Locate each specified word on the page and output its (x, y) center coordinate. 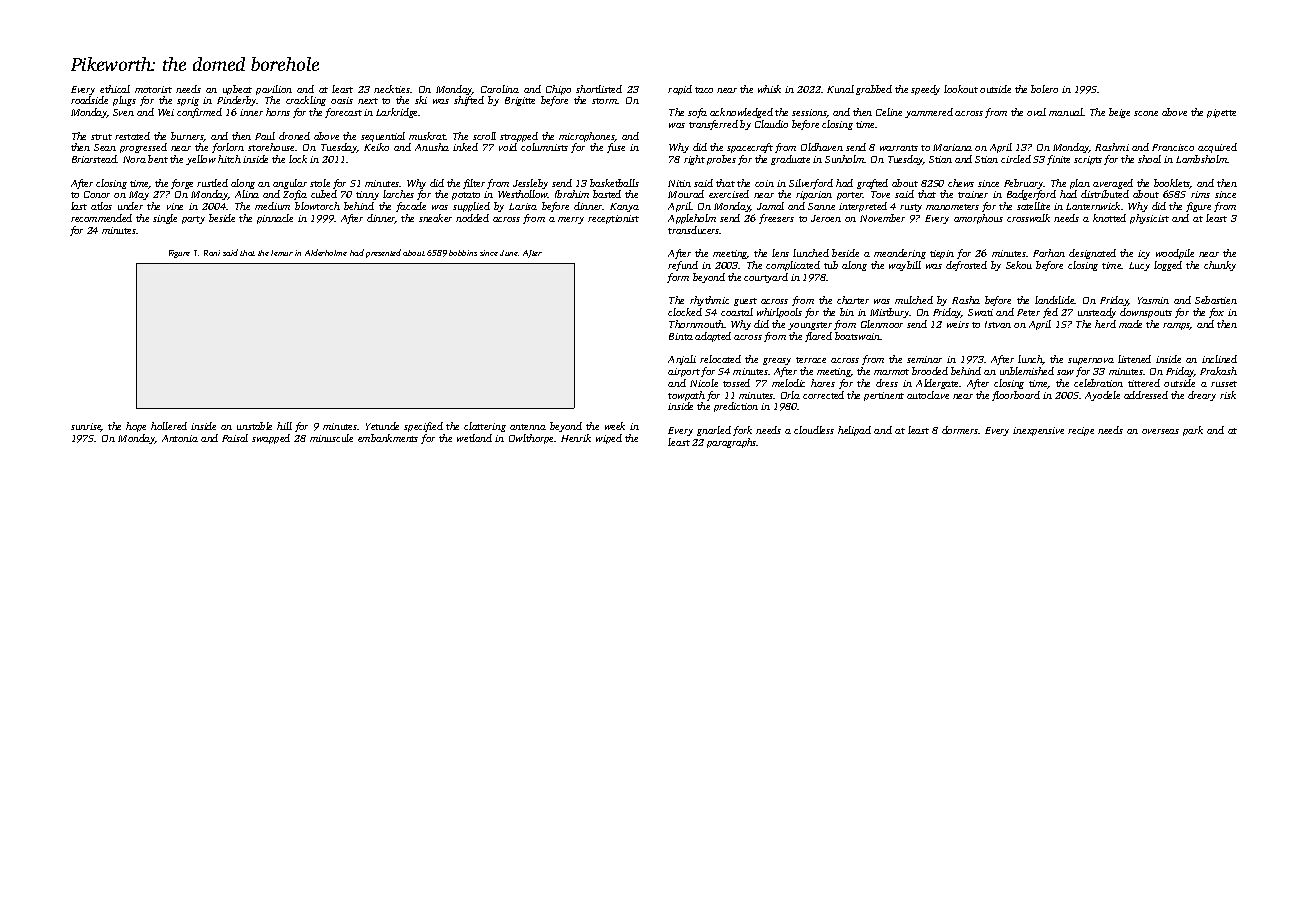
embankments (388, 438)
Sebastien (1216, 300)
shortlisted (599, 89)
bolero (1044, 89)
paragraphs (732, 443)
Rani (212, 253)
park (1193, 431)
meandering (900, 254)
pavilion (274, 90)
